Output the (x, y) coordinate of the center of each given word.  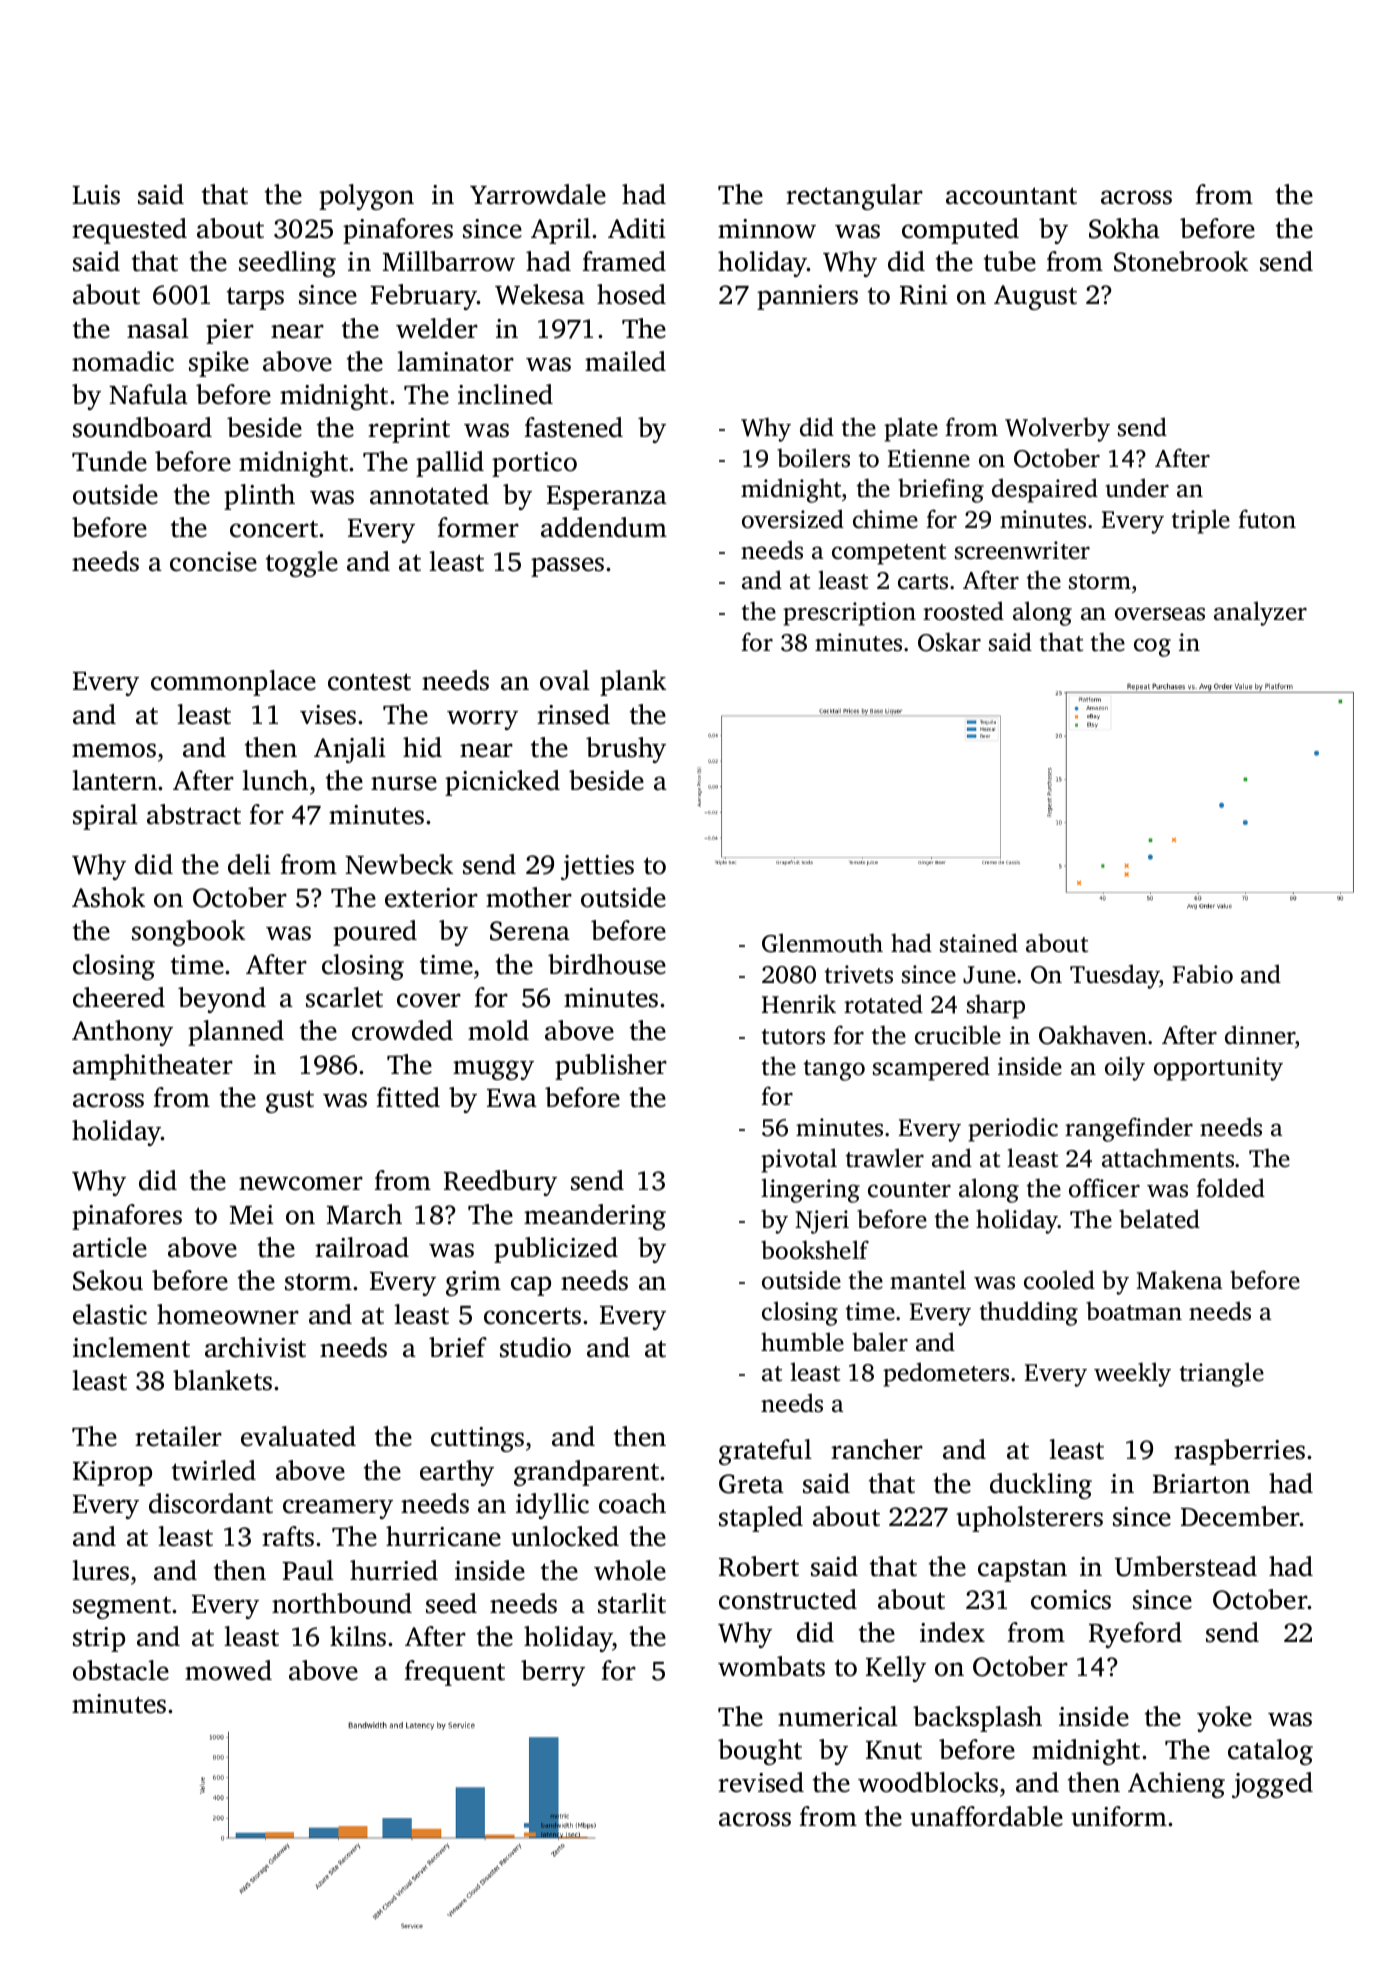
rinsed (573, 714)
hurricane (443, 1536)
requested (129, 231)
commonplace (233, 683)
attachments (1168, 1158)
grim (473, 1283)
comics (1071, 1600)
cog (1152, 647)
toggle (302, 564)
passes (567, 567)
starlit (632, 1603)
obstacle (121, 1670)
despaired (1045, 490)
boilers (813, 458)
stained (979, 943)
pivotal (799, 1160)
